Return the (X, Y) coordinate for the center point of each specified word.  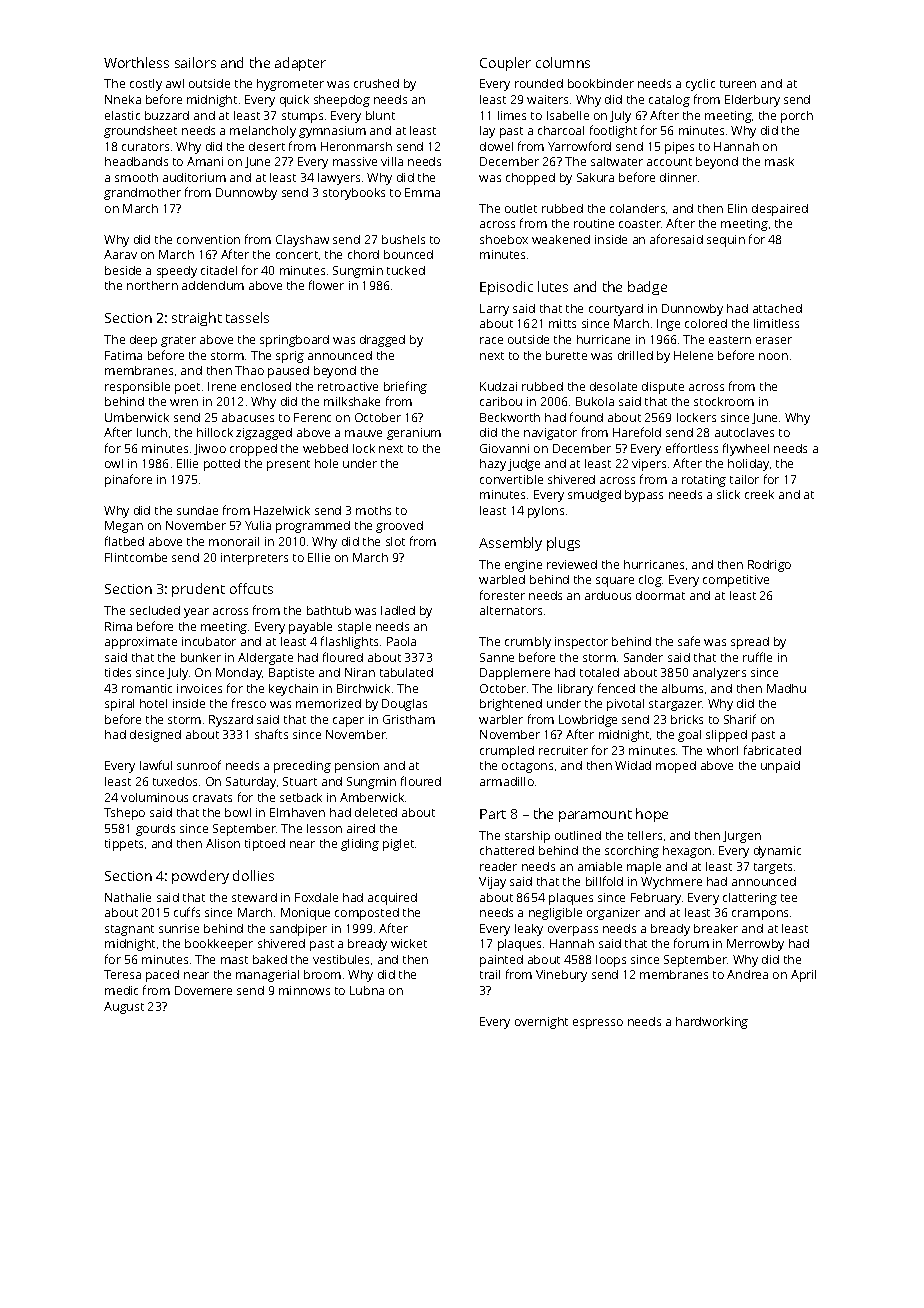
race (491, 340)
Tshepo (124, 814)
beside (123, 270)
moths (373, 510)
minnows (304, 990)
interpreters (254, 559)
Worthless (136, 62)
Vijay (492, 883)
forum (691, 943)
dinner (678, 177)
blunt (380, 115)
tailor (744, 479)
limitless (776, 323)
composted (367, 914)
